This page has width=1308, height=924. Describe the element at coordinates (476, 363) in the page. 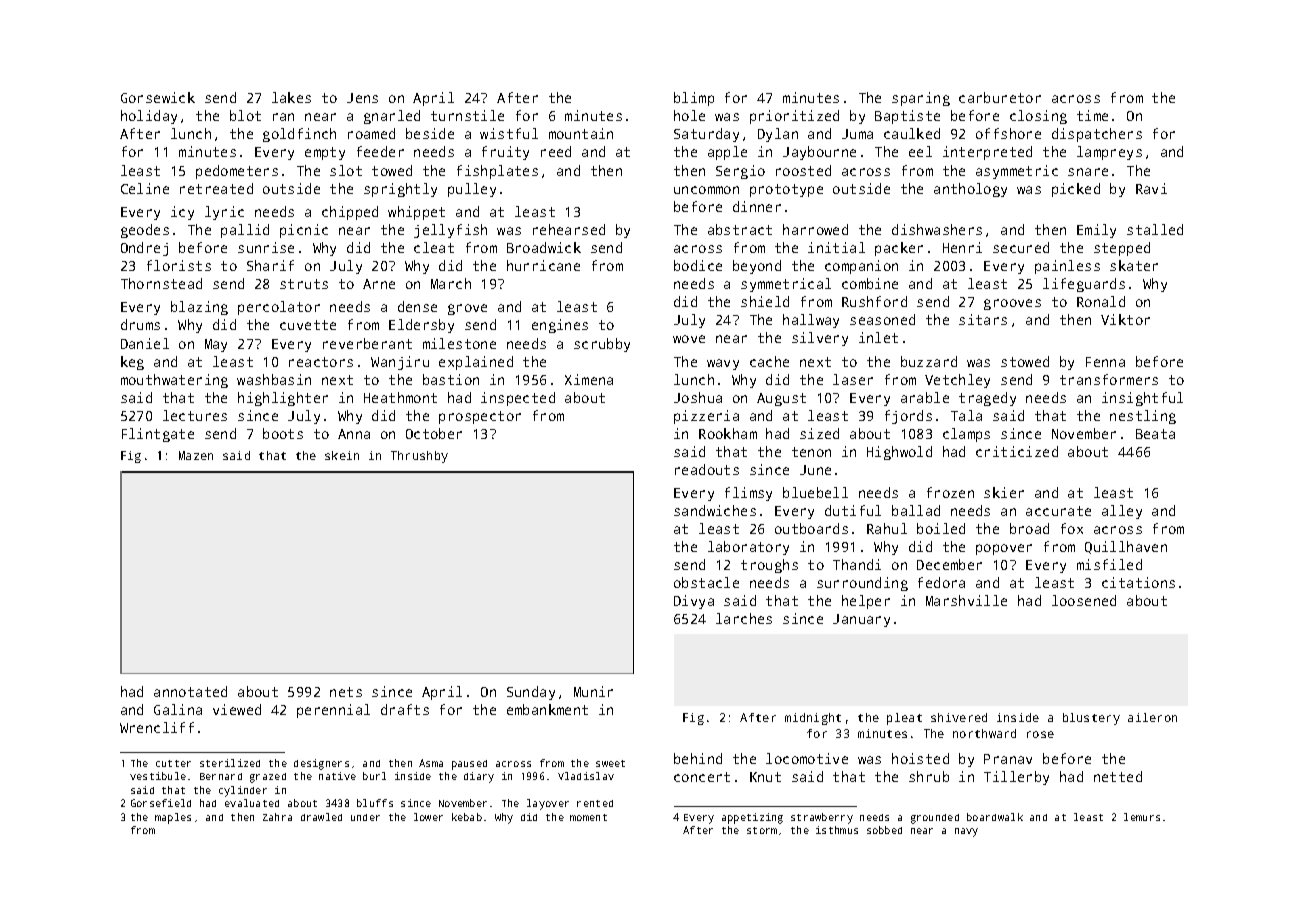

I see `explained` at that location.
